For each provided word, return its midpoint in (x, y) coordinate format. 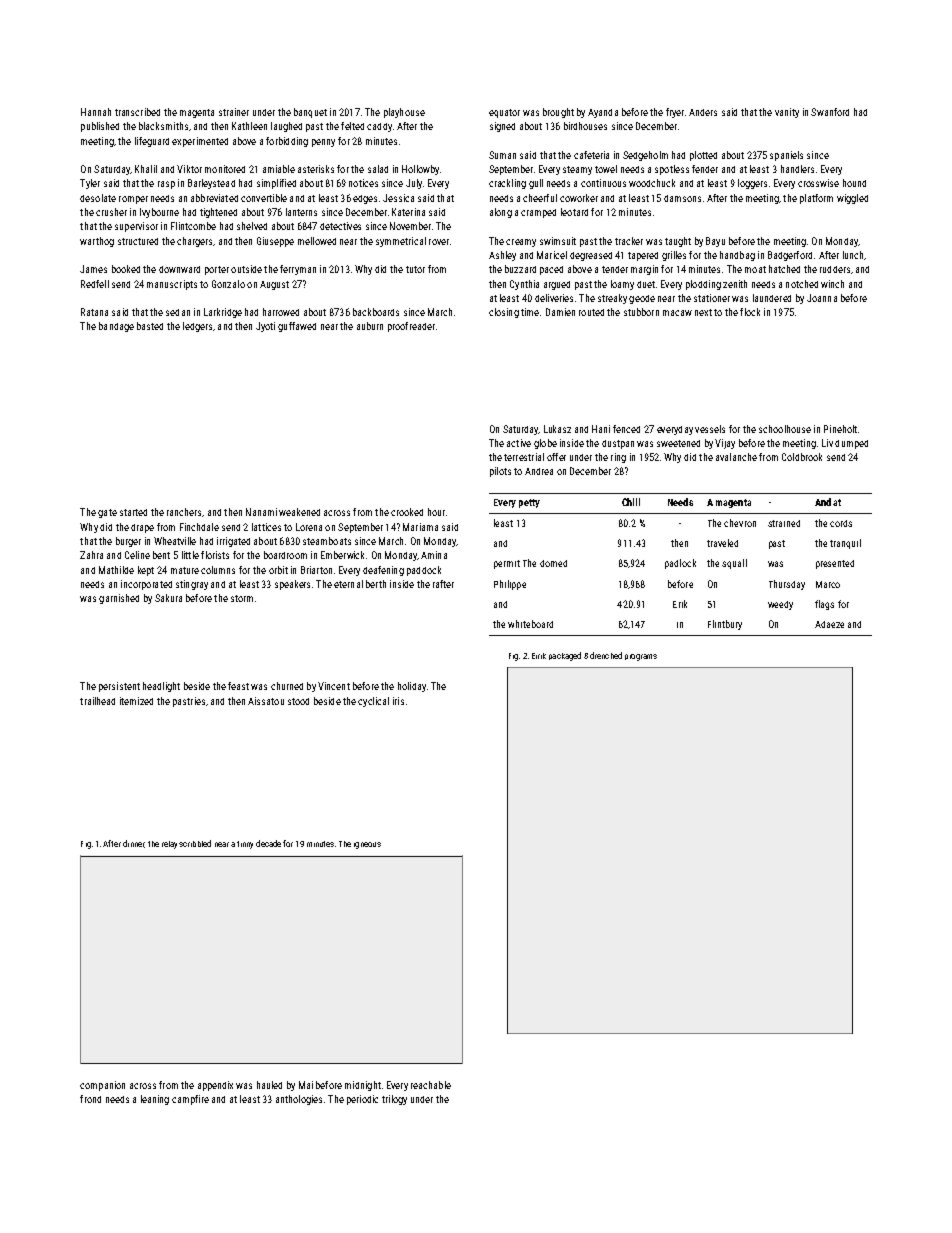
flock (750, 312)
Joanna (822, 298)
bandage (116, 327)
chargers (194, 242)
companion (102, 1086)
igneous (367, 845)
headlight (161, 687)
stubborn (641, 312)
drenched (606, 655)
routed (591, 312)
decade (268, 843)
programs (641, 657)
